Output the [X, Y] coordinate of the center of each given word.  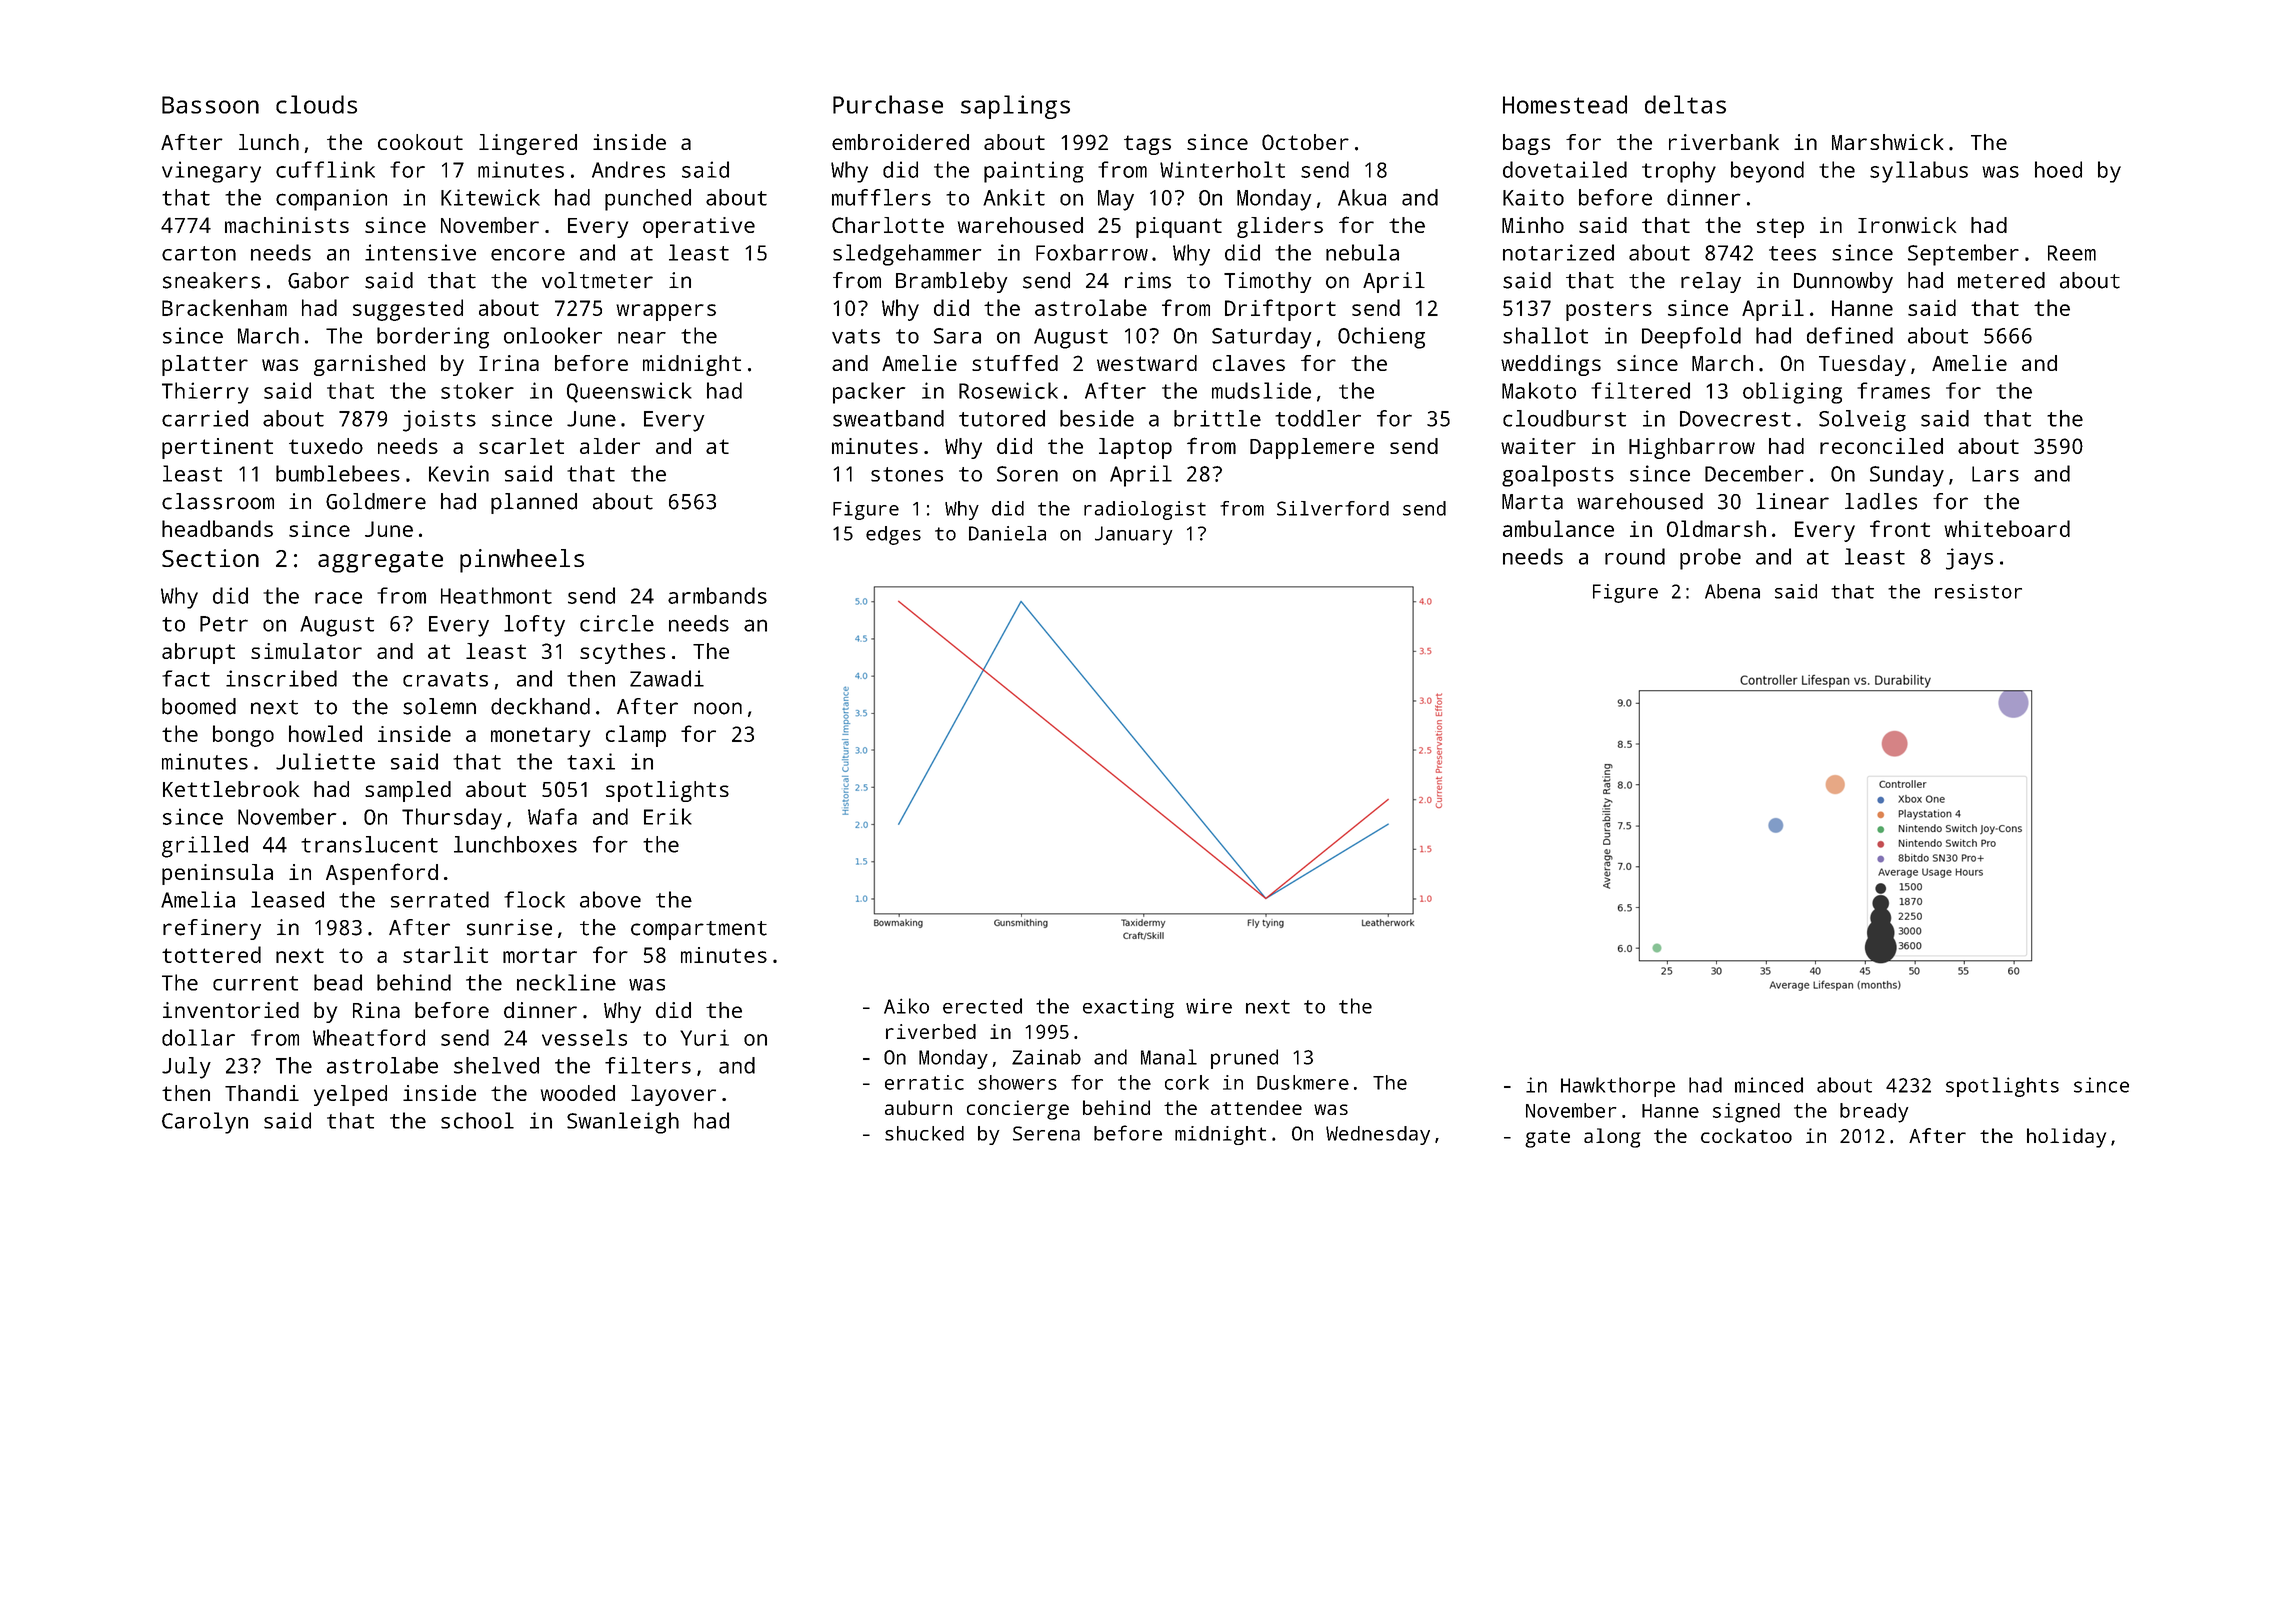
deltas [1685, 104]
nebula [1362, 252]
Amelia [198, 899]
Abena [1732, 591]
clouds [316, 104]
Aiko [906, 1006]
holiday [2066, 1138]
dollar [198, 1037]
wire [1209, 1006]
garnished [369, 365]
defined [1850, 335]
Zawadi [667, 678]
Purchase [888, 104]
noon [718, 708]
